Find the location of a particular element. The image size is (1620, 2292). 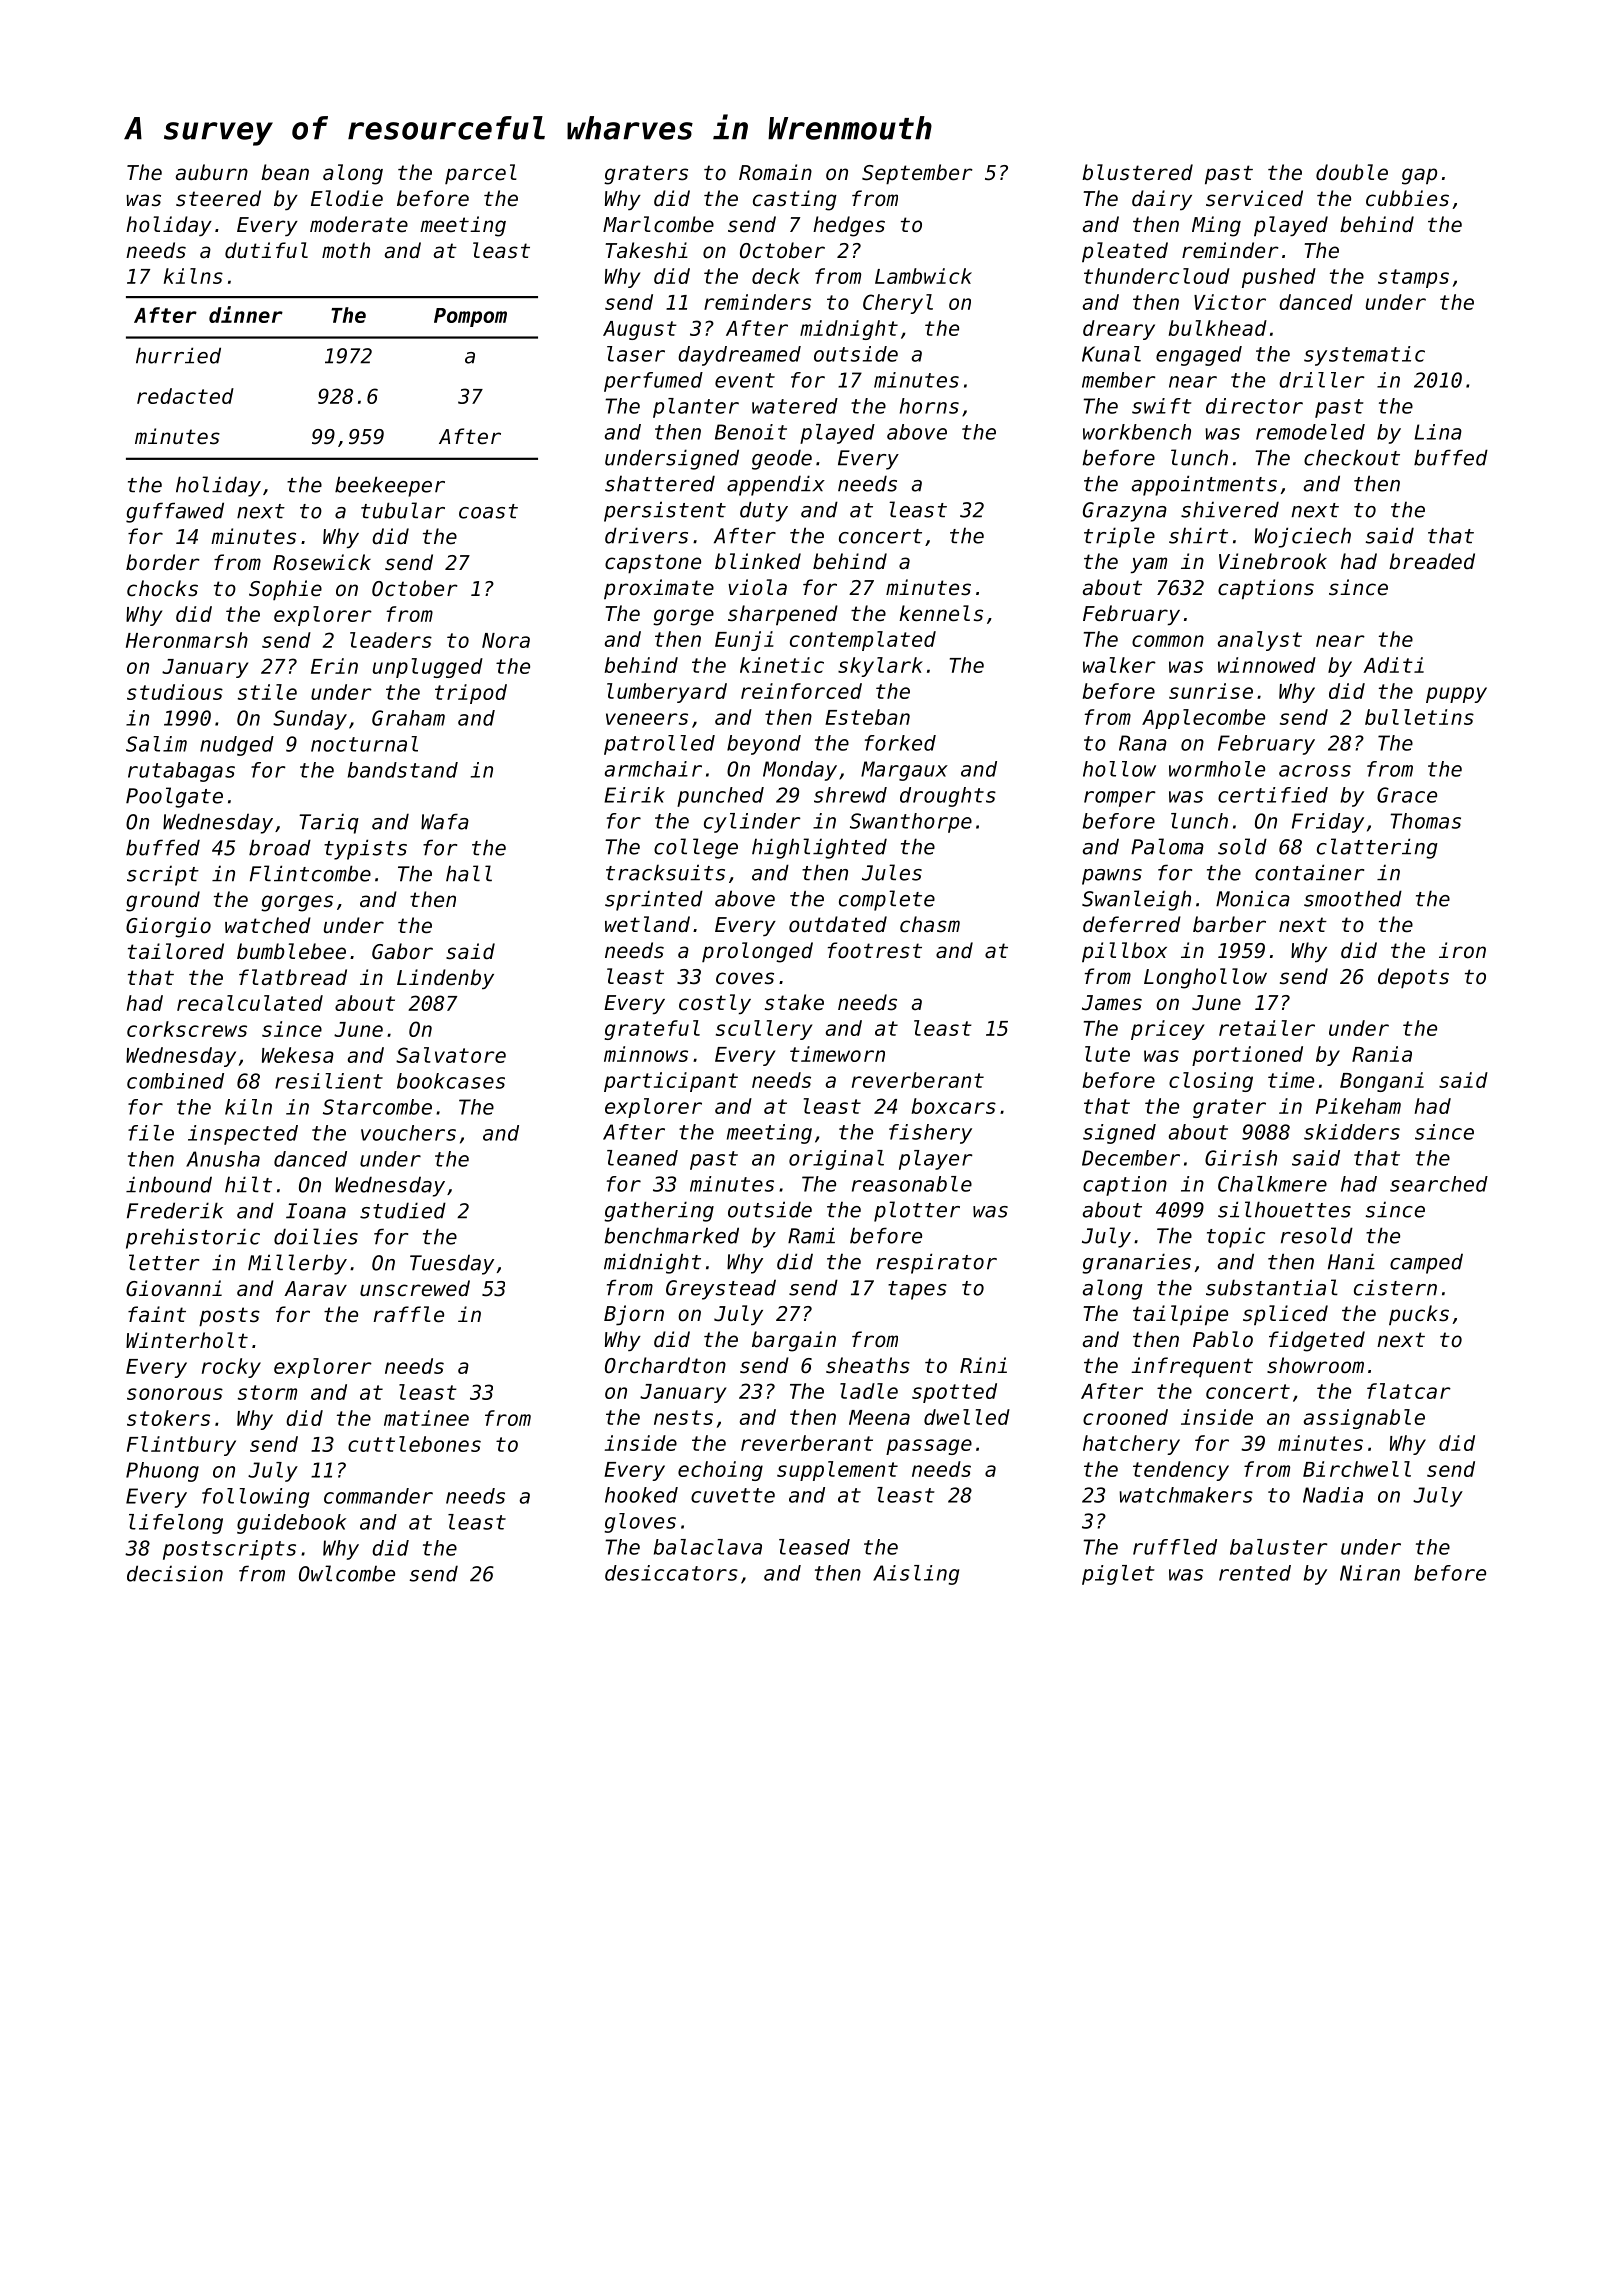

Niran is located at coordinates (1370, 1573).
